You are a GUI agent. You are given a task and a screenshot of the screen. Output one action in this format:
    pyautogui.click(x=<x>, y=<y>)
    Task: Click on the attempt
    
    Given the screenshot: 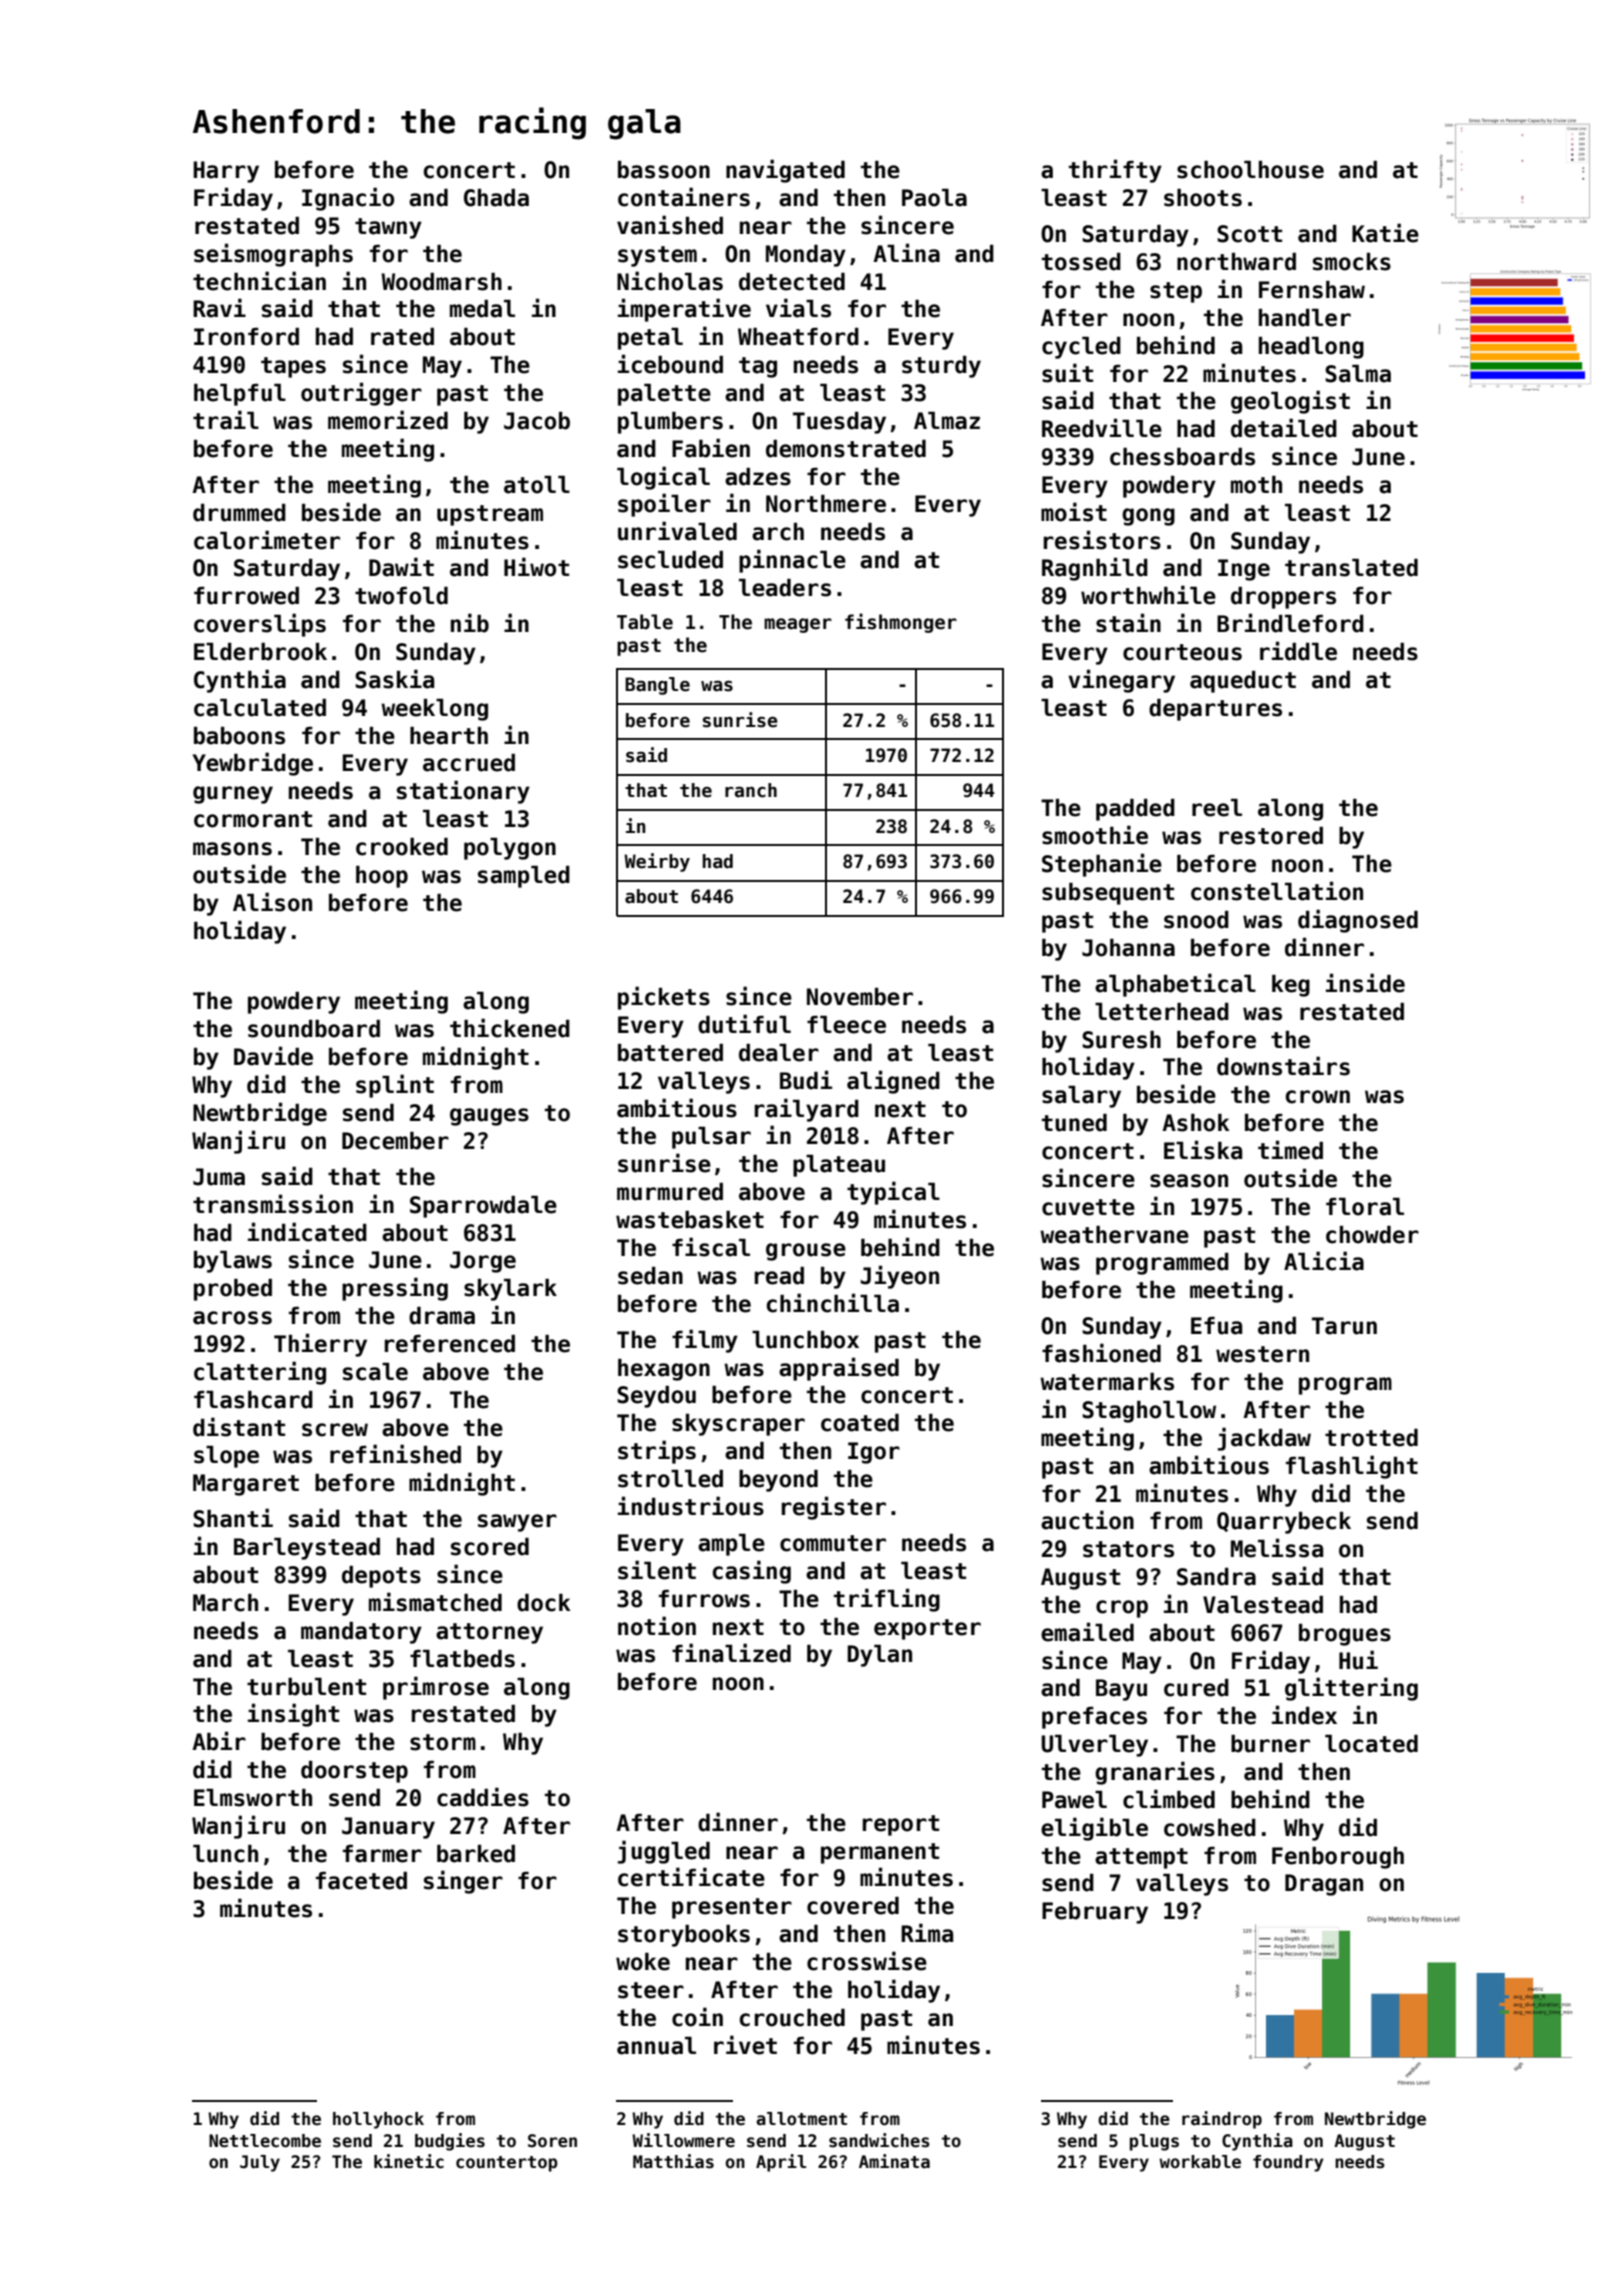 What is the action you would take?
    pyautogui.click(x=1141, y=1858)
